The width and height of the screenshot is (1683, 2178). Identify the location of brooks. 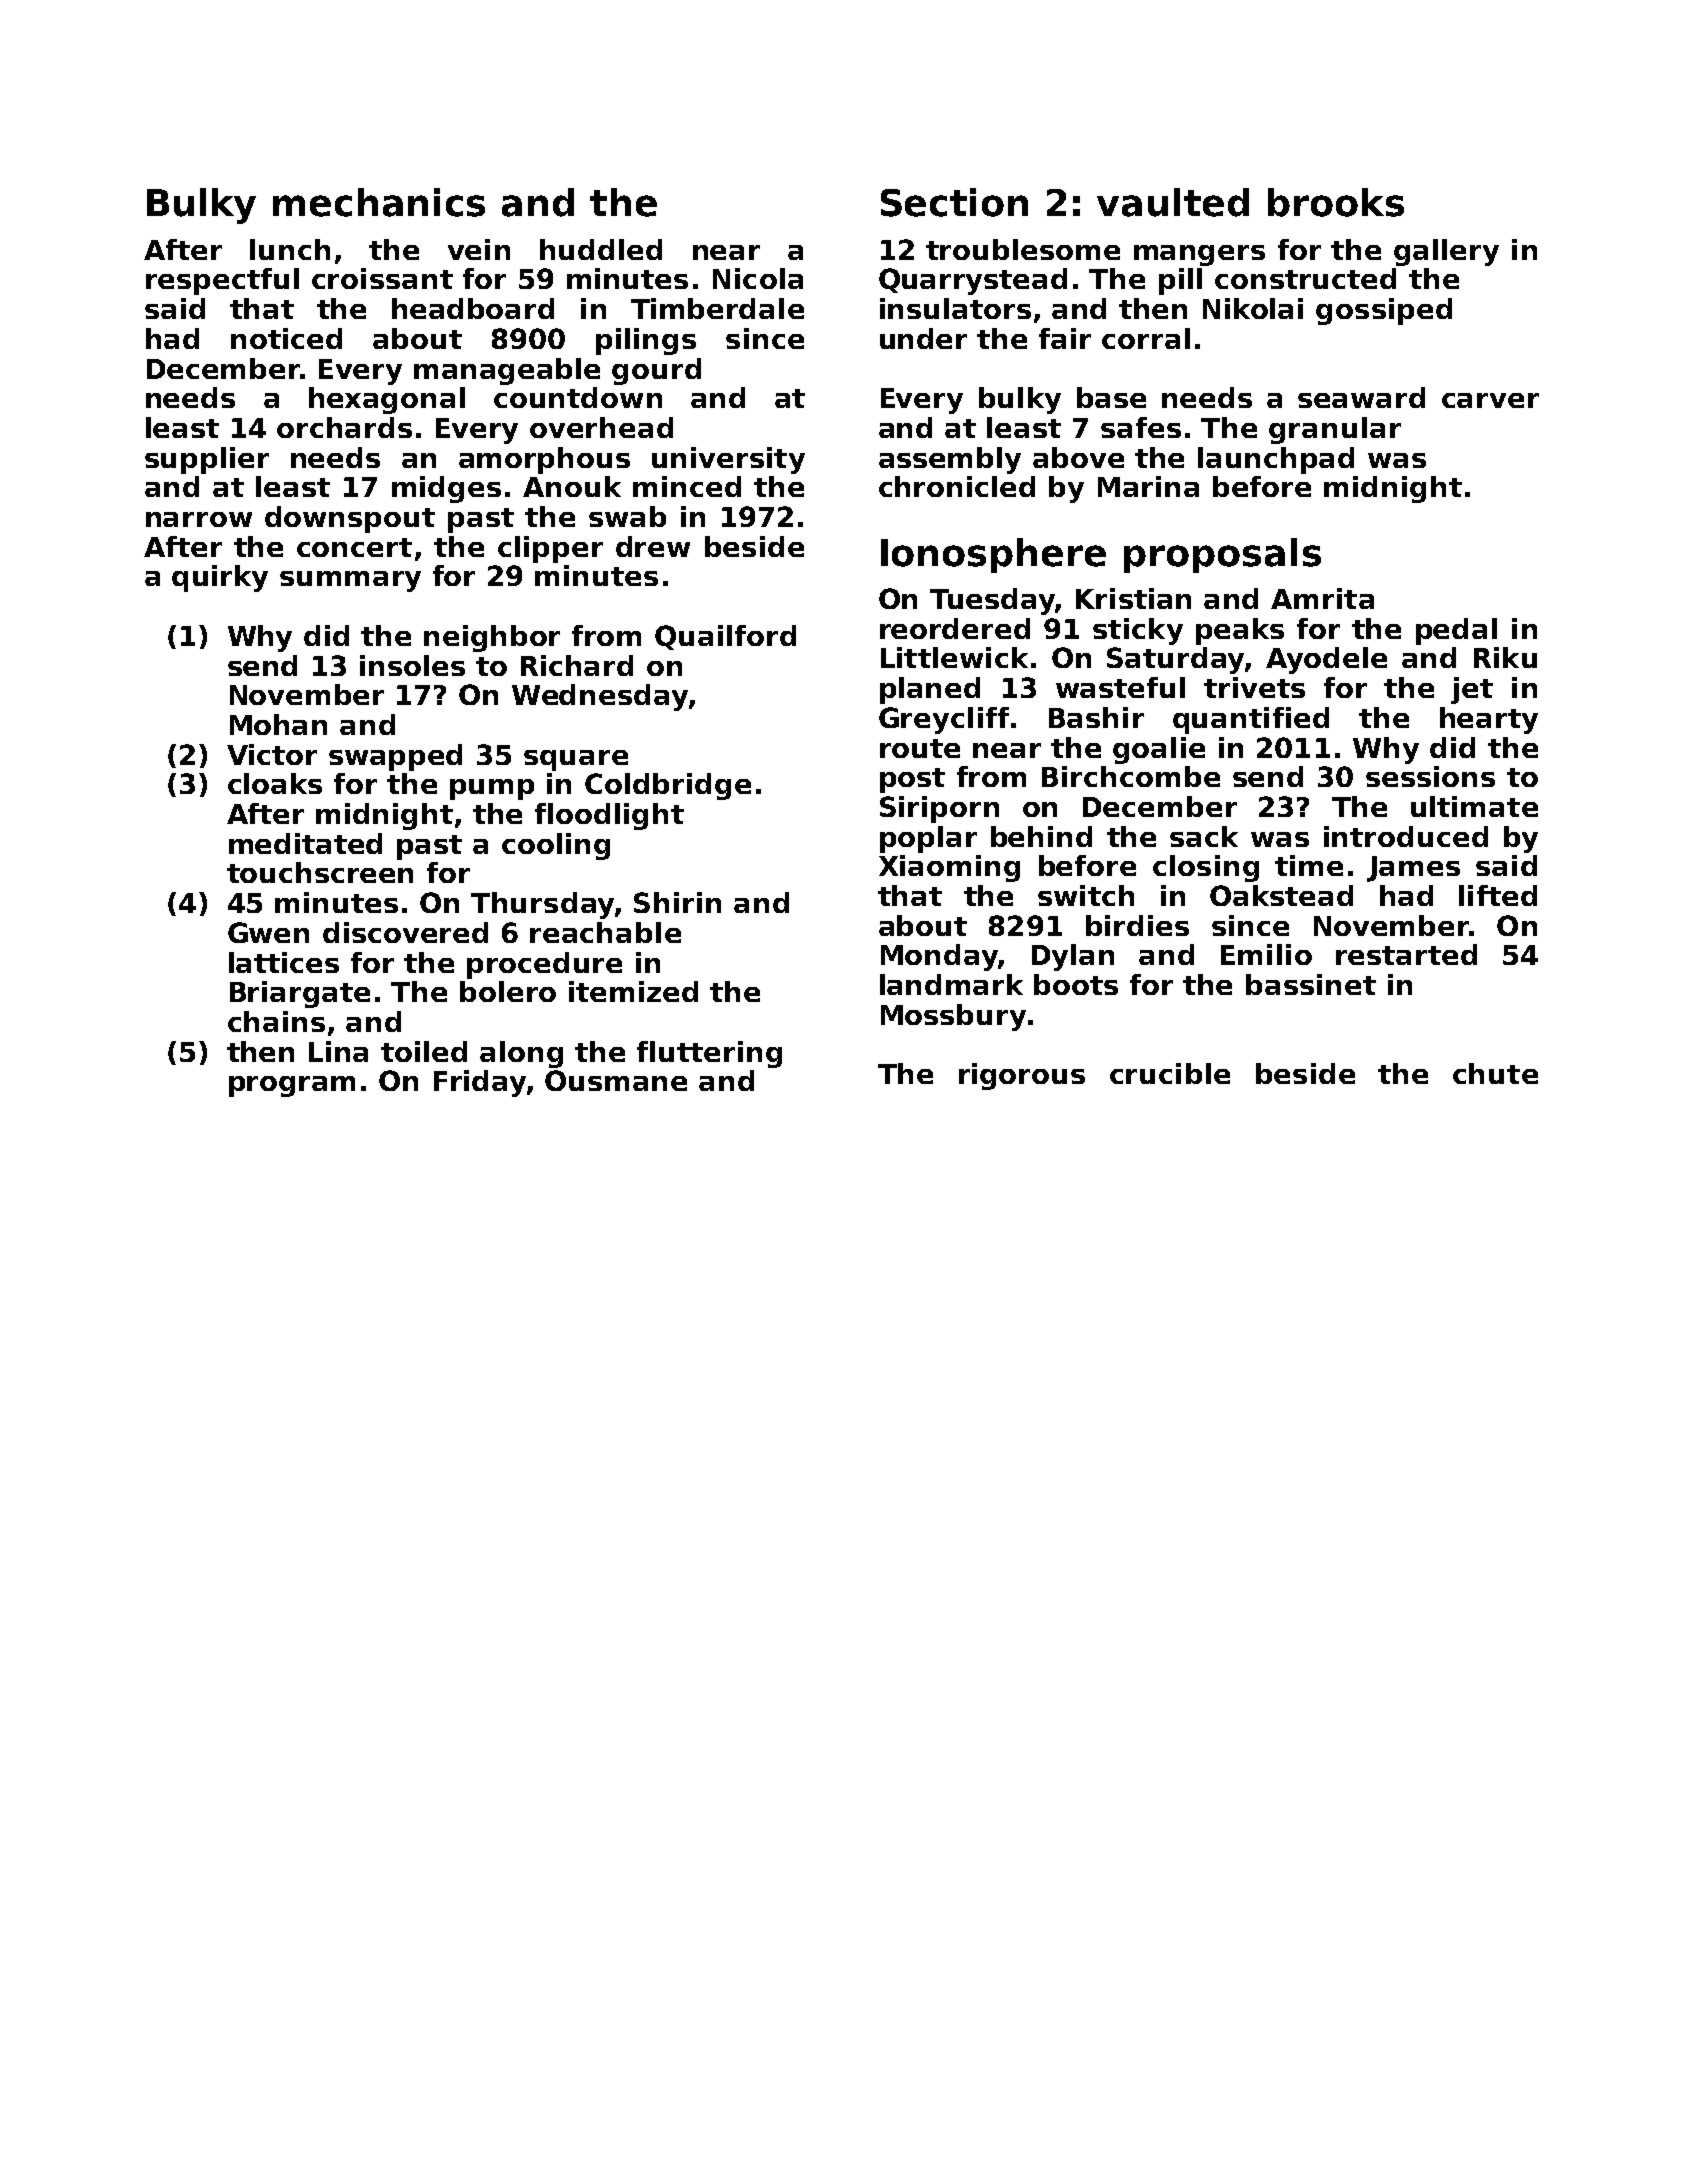
(1336, 202).
